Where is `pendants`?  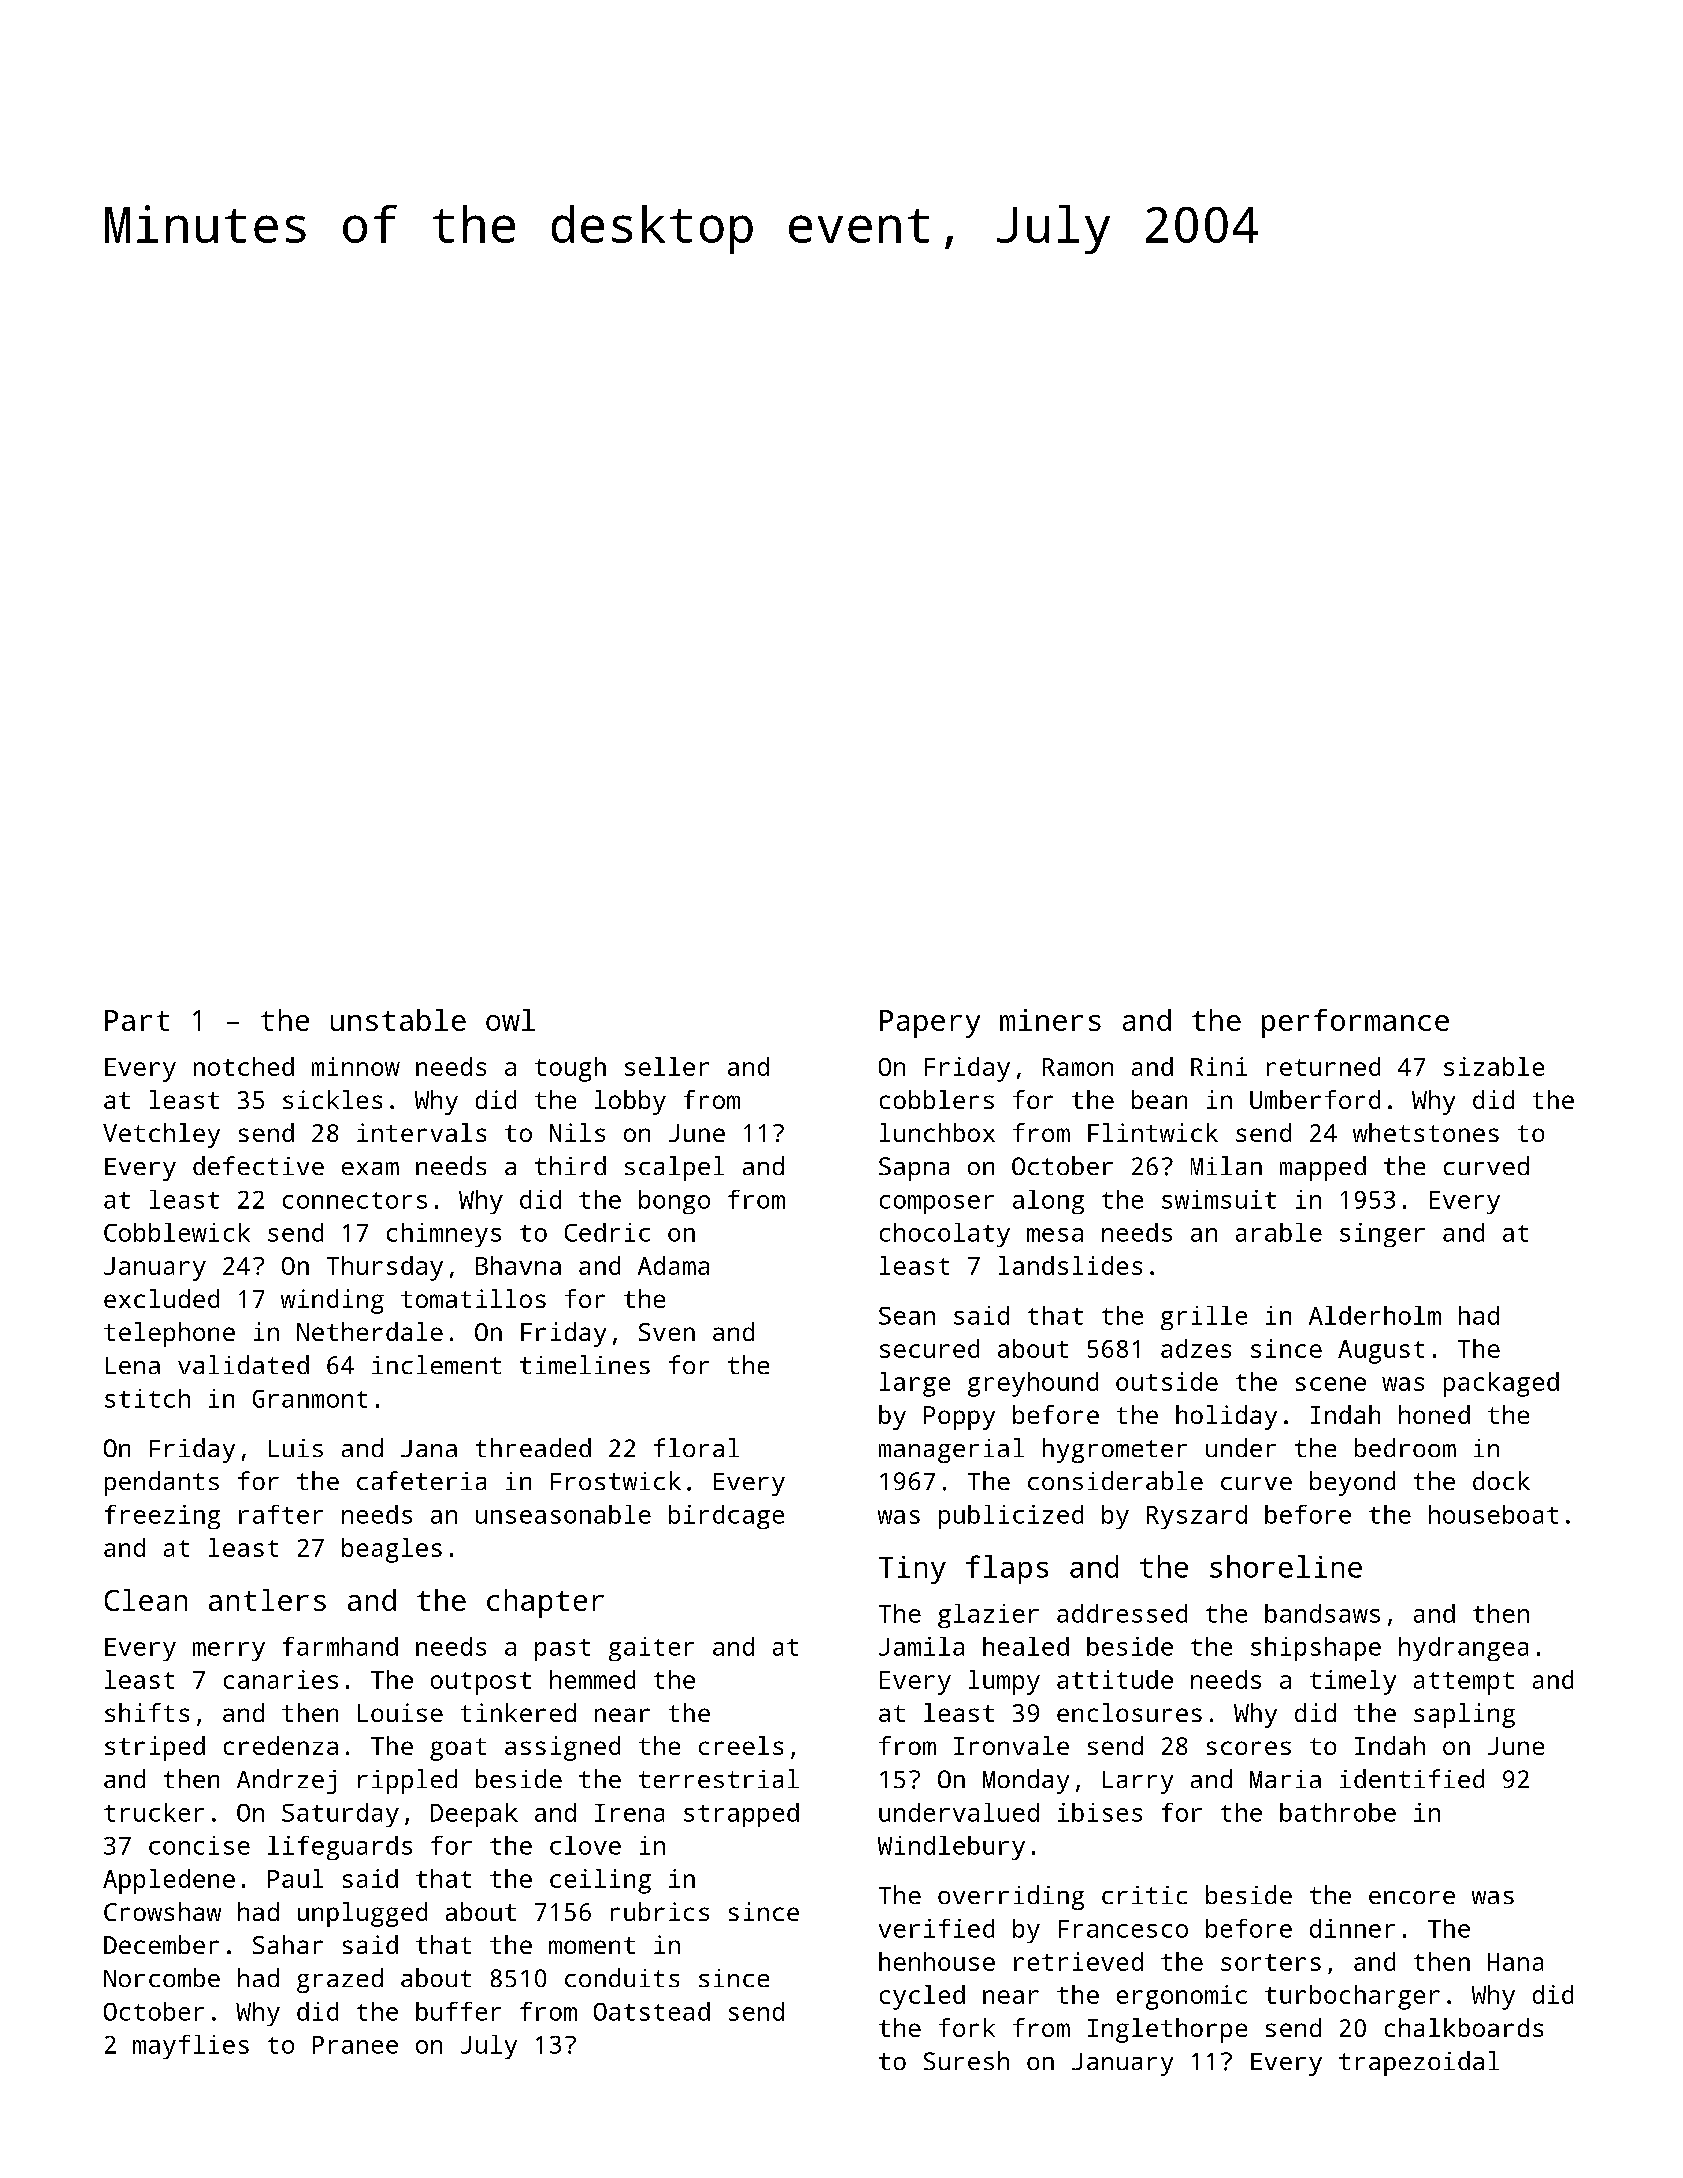 pendants is located at coordinates (162, 1483).
